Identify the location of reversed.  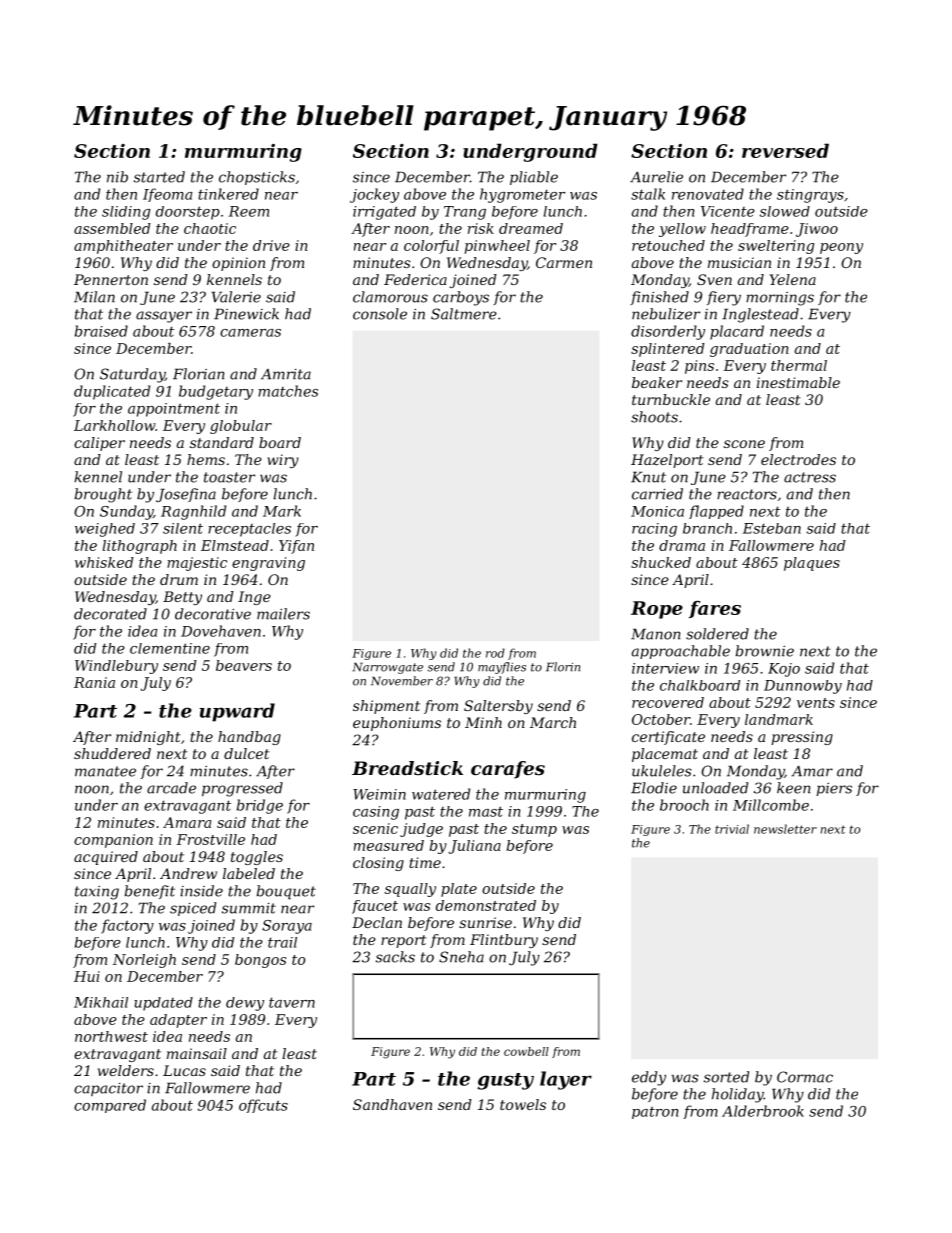
(785, 150).
